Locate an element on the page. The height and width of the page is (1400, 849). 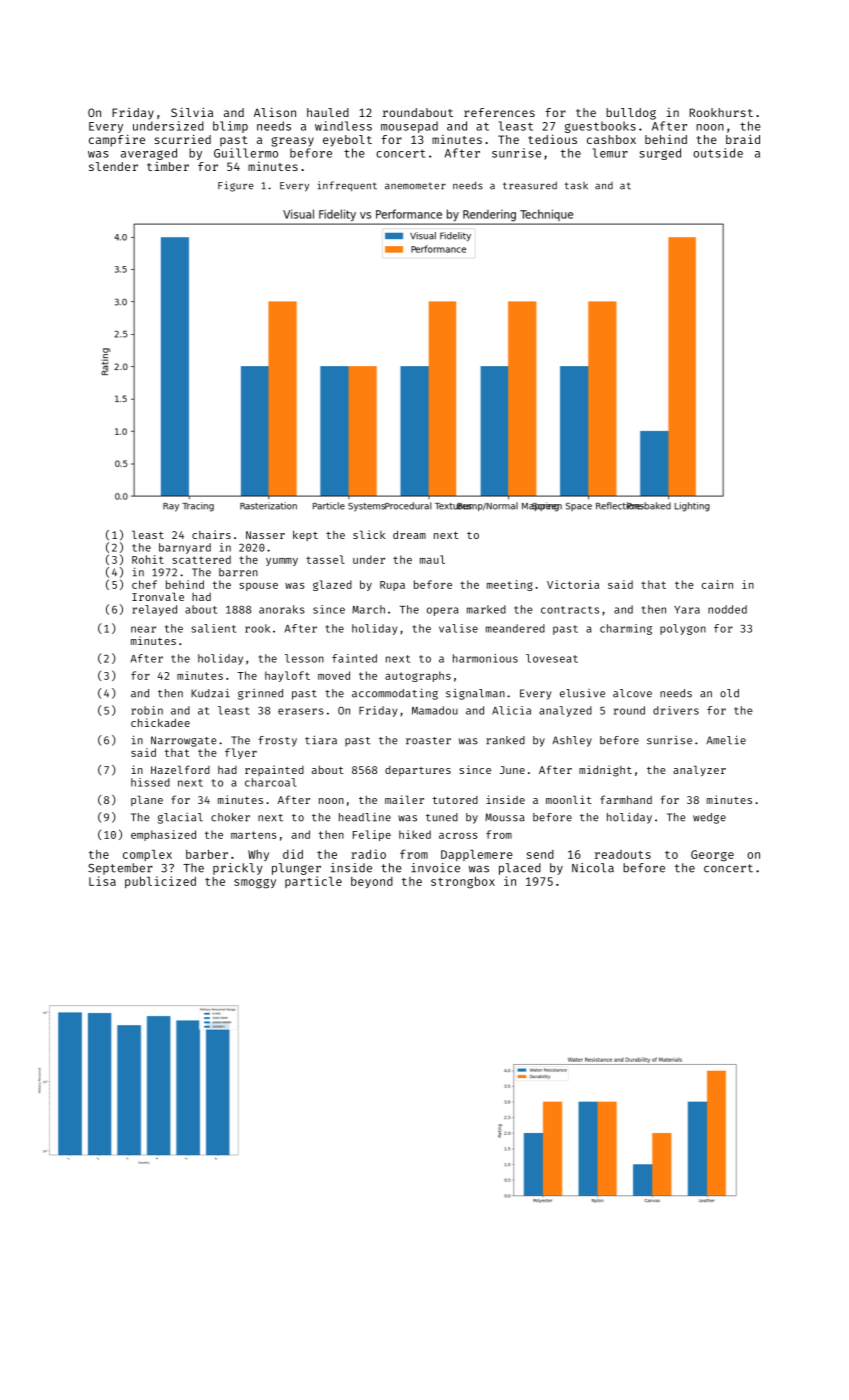
slick is located at coordinates (369, 534).
